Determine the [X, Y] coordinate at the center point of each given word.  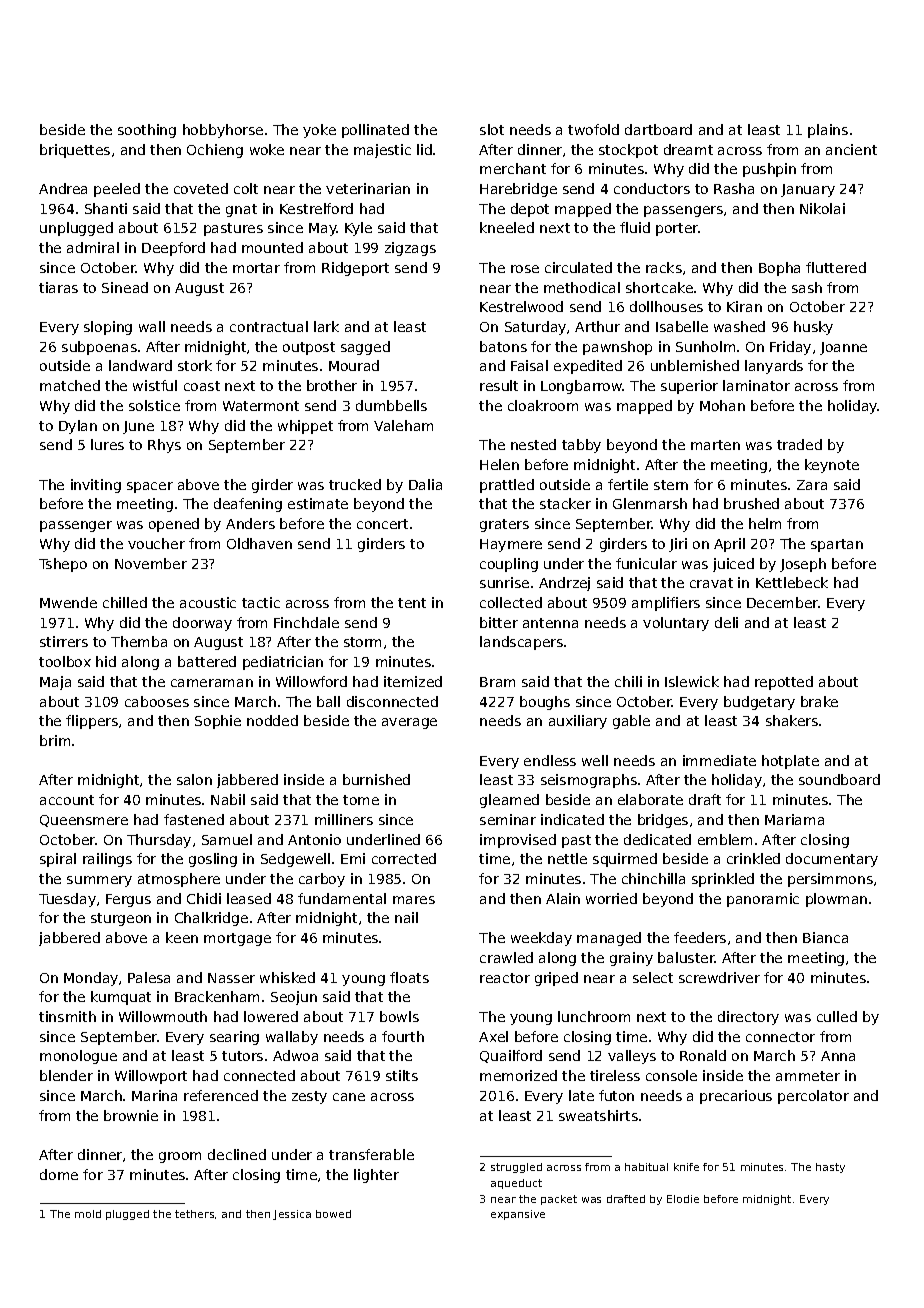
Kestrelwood [521, 306]
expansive [518, 1215]
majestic [382, 151]
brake [819, 701]
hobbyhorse [223, 131]
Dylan [78, 427]
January [808, 190]
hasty [830, 1168]
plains [828, 131]
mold [88, 1214]
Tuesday [67, 900]
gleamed [509, 801]
